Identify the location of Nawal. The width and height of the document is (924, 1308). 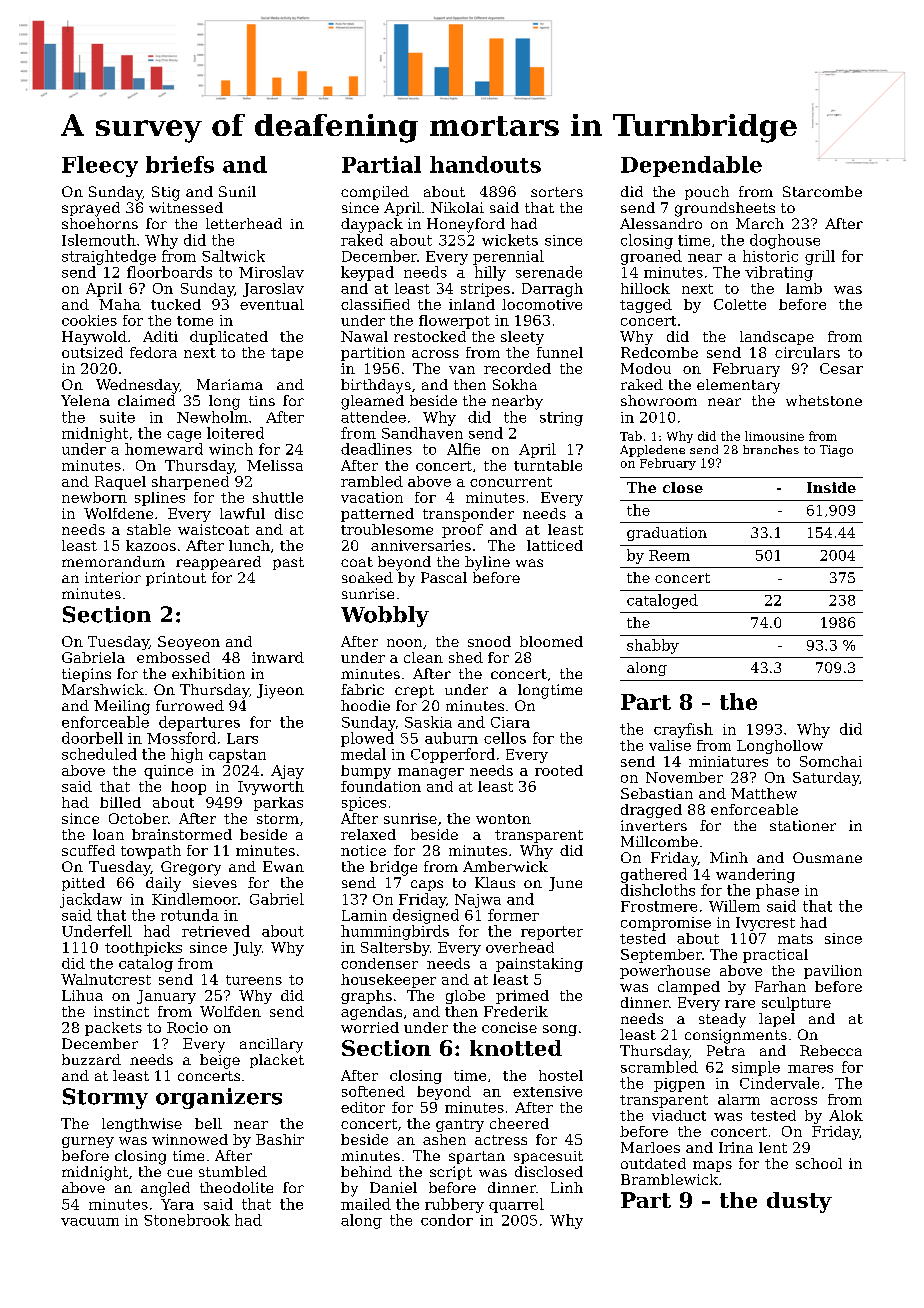
(364, 336).
